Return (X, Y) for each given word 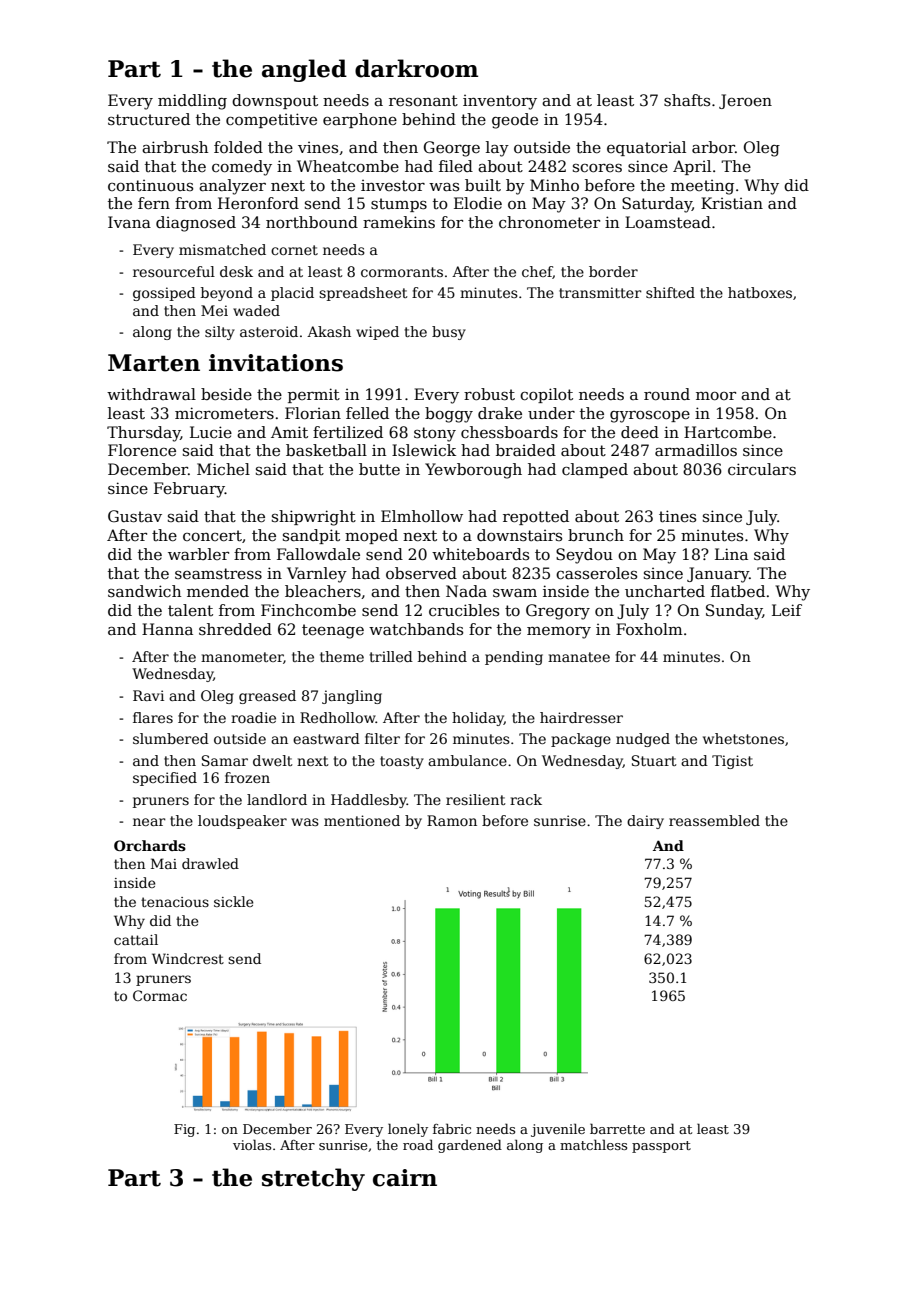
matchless (593, 1144)
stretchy (313, 1179)
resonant (423, 101)
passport (661, 1147)
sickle (233, 901)
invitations (276, 363)
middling (192, 102)
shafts (687, 100)
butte (379, 469)
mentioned (362, 820)
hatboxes (760, 292)
